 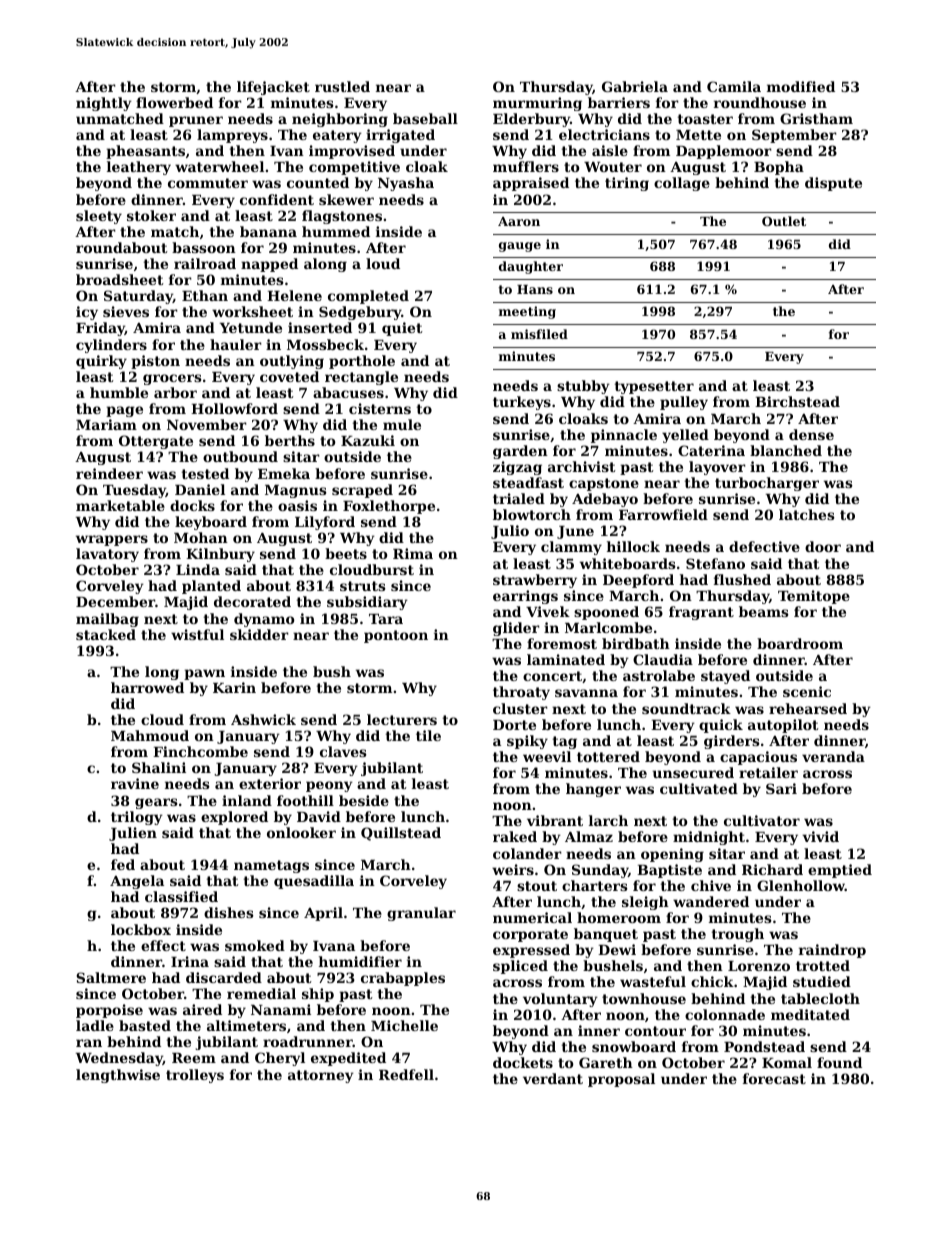 What do you see at coordinates (516, 629) in the page?
I see `glider` at bounding box center [516, 629].
